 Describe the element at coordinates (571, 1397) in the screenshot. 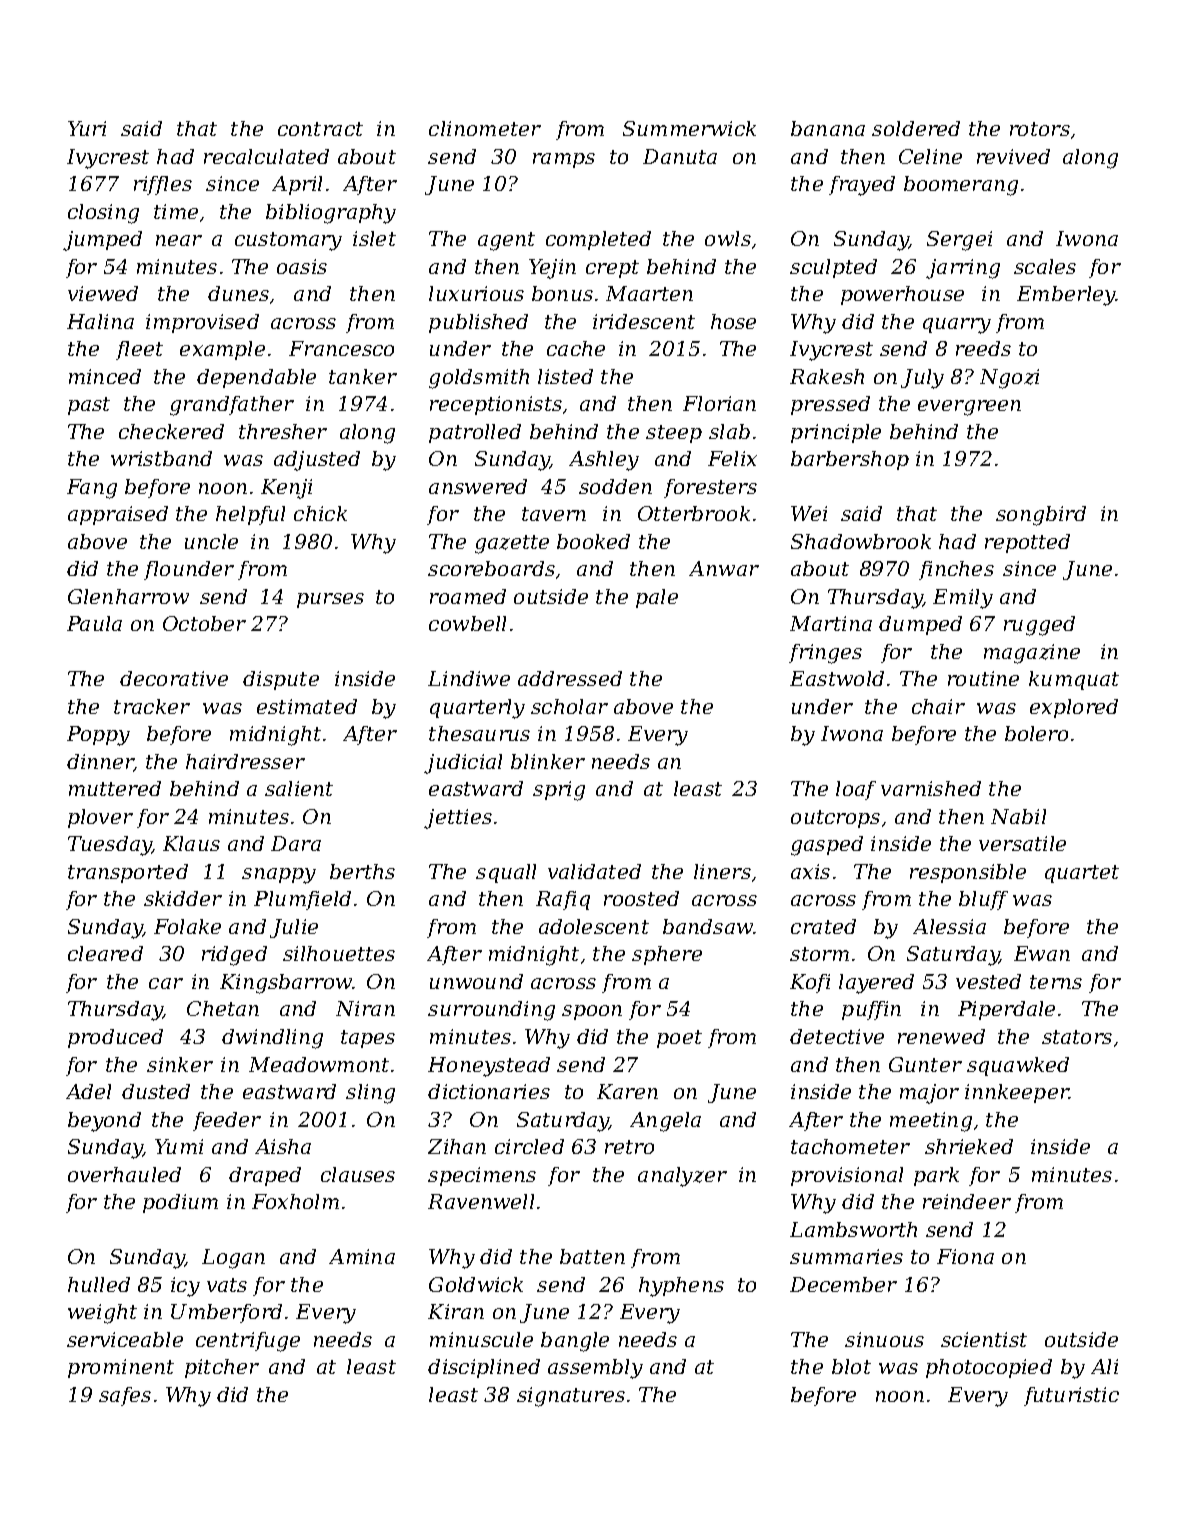

I see `signatures` at that location.
